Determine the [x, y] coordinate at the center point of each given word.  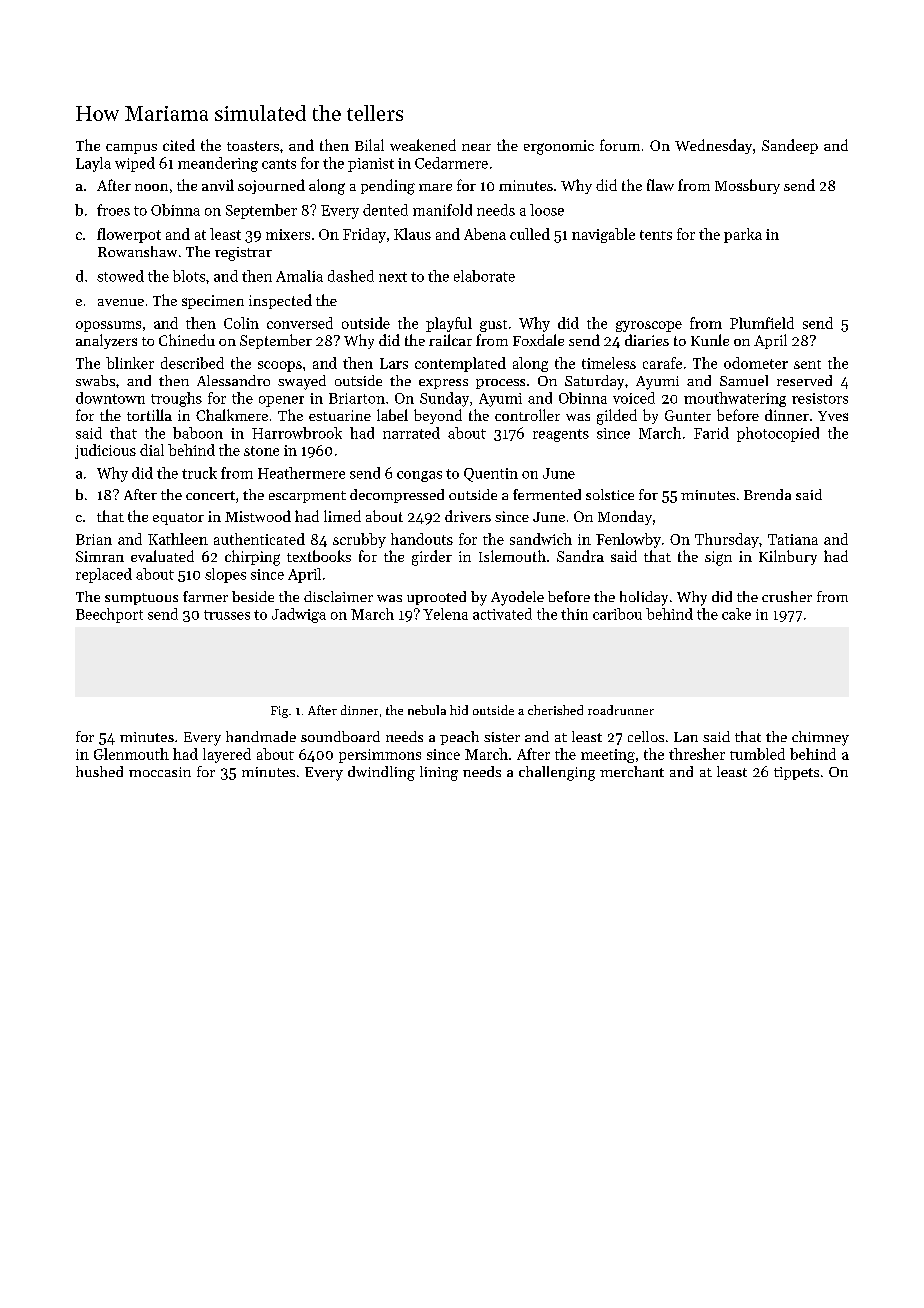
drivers [468, 516]
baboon [198, 433]
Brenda [767, 494]
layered [227, 755]
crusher [787, 596]
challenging [557, 773]
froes [113, 210]
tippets [796, 773]
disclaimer [338, 596]
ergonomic [559, 147]
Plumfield [762, 323]
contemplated [460, 364]
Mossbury [747, 186]
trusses [227, 615]
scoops [280, 366]
